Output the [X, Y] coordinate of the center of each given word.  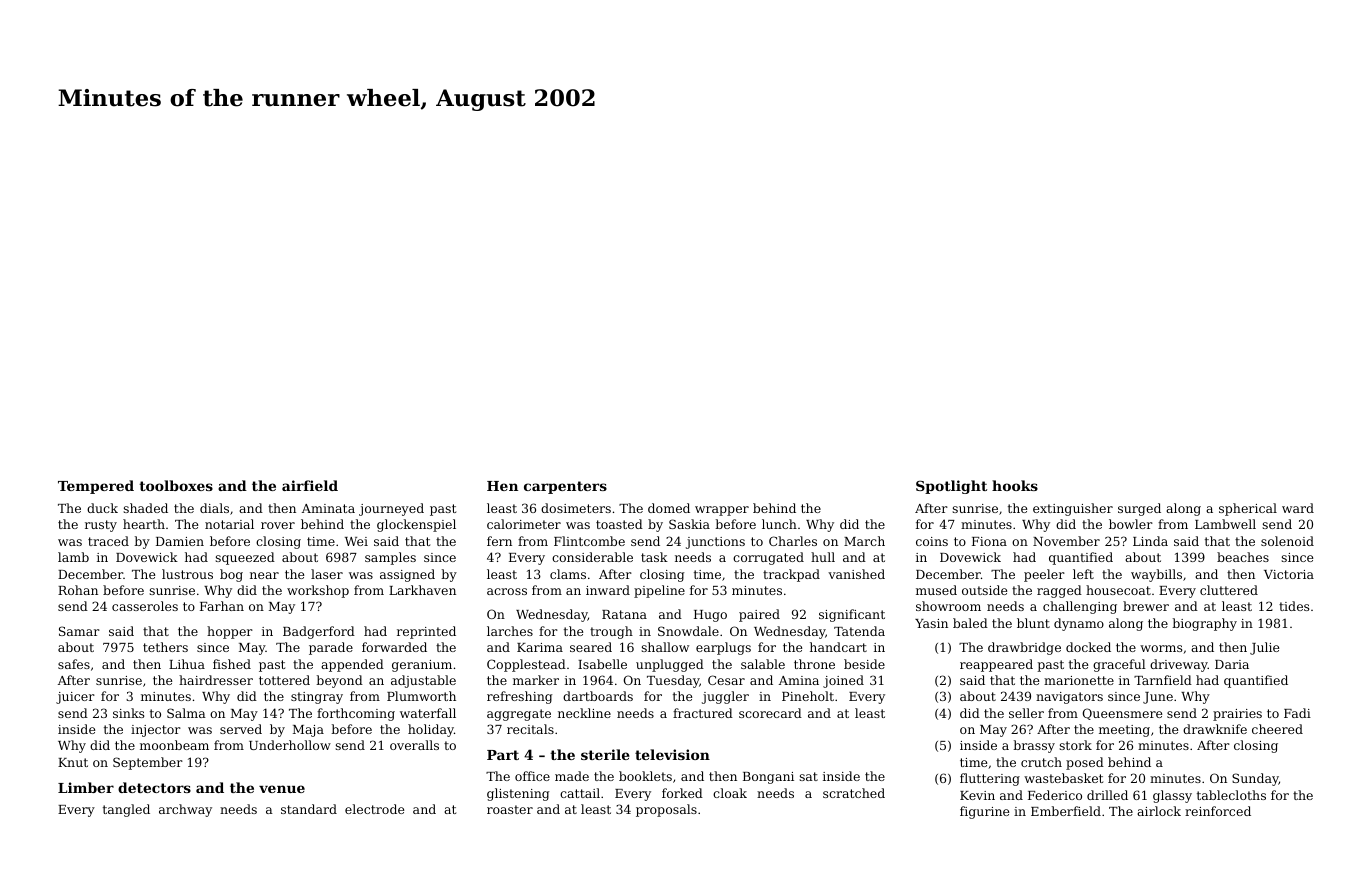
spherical [1248, 509]
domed [669, 508]
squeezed [245, 558]
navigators [1069, 698]
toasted [619, 524]
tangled [126, 810]
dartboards [598, 696]
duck [102, 508]
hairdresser [216, 680]
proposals [666, 810]
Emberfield [1066, 811]
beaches [1243, 557]
